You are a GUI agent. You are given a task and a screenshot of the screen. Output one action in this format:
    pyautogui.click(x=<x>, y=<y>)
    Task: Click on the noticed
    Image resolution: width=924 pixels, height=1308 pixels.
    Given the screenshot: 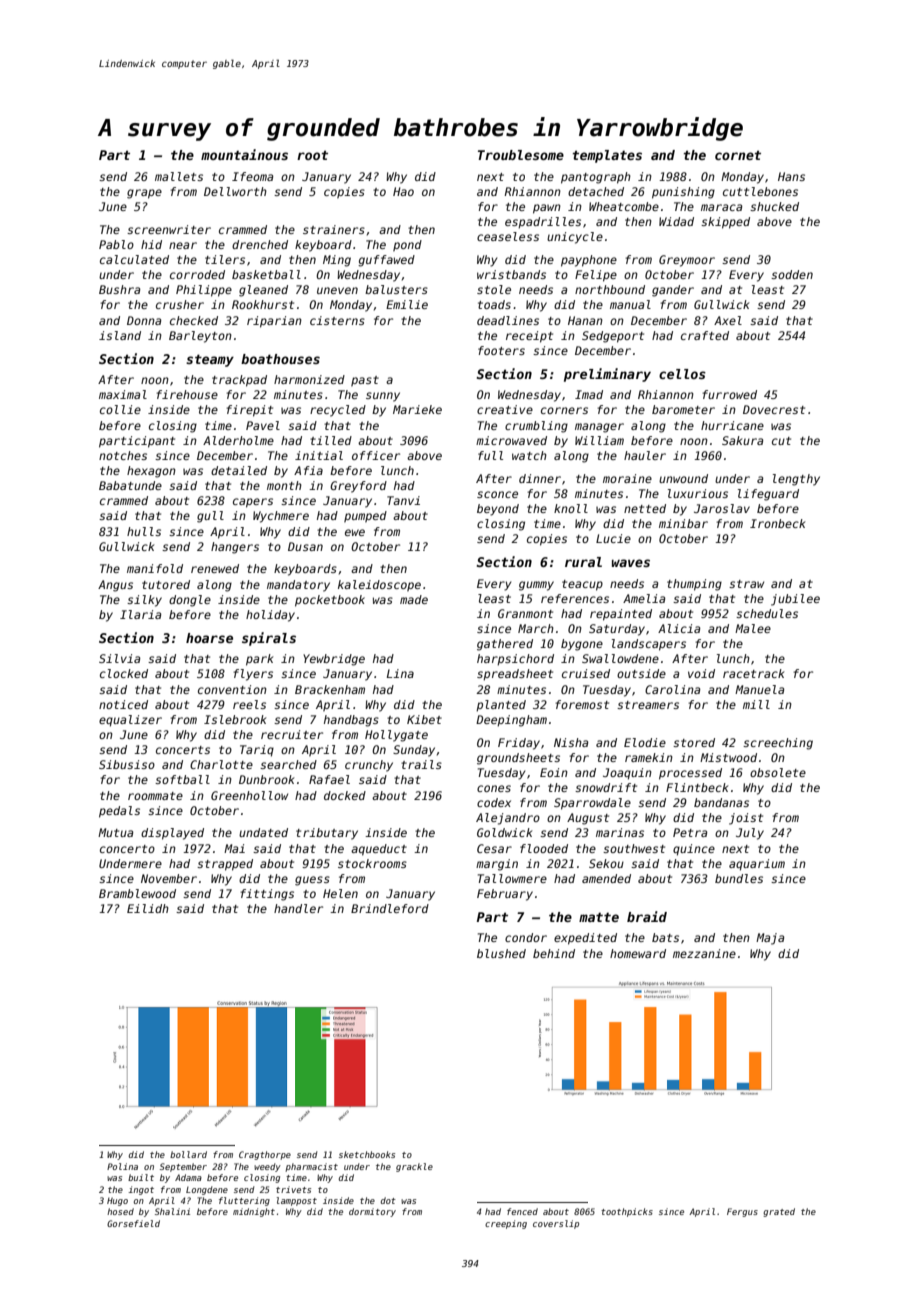 What is the action you would take?
    pyautogui.click(x=123, y=704)
